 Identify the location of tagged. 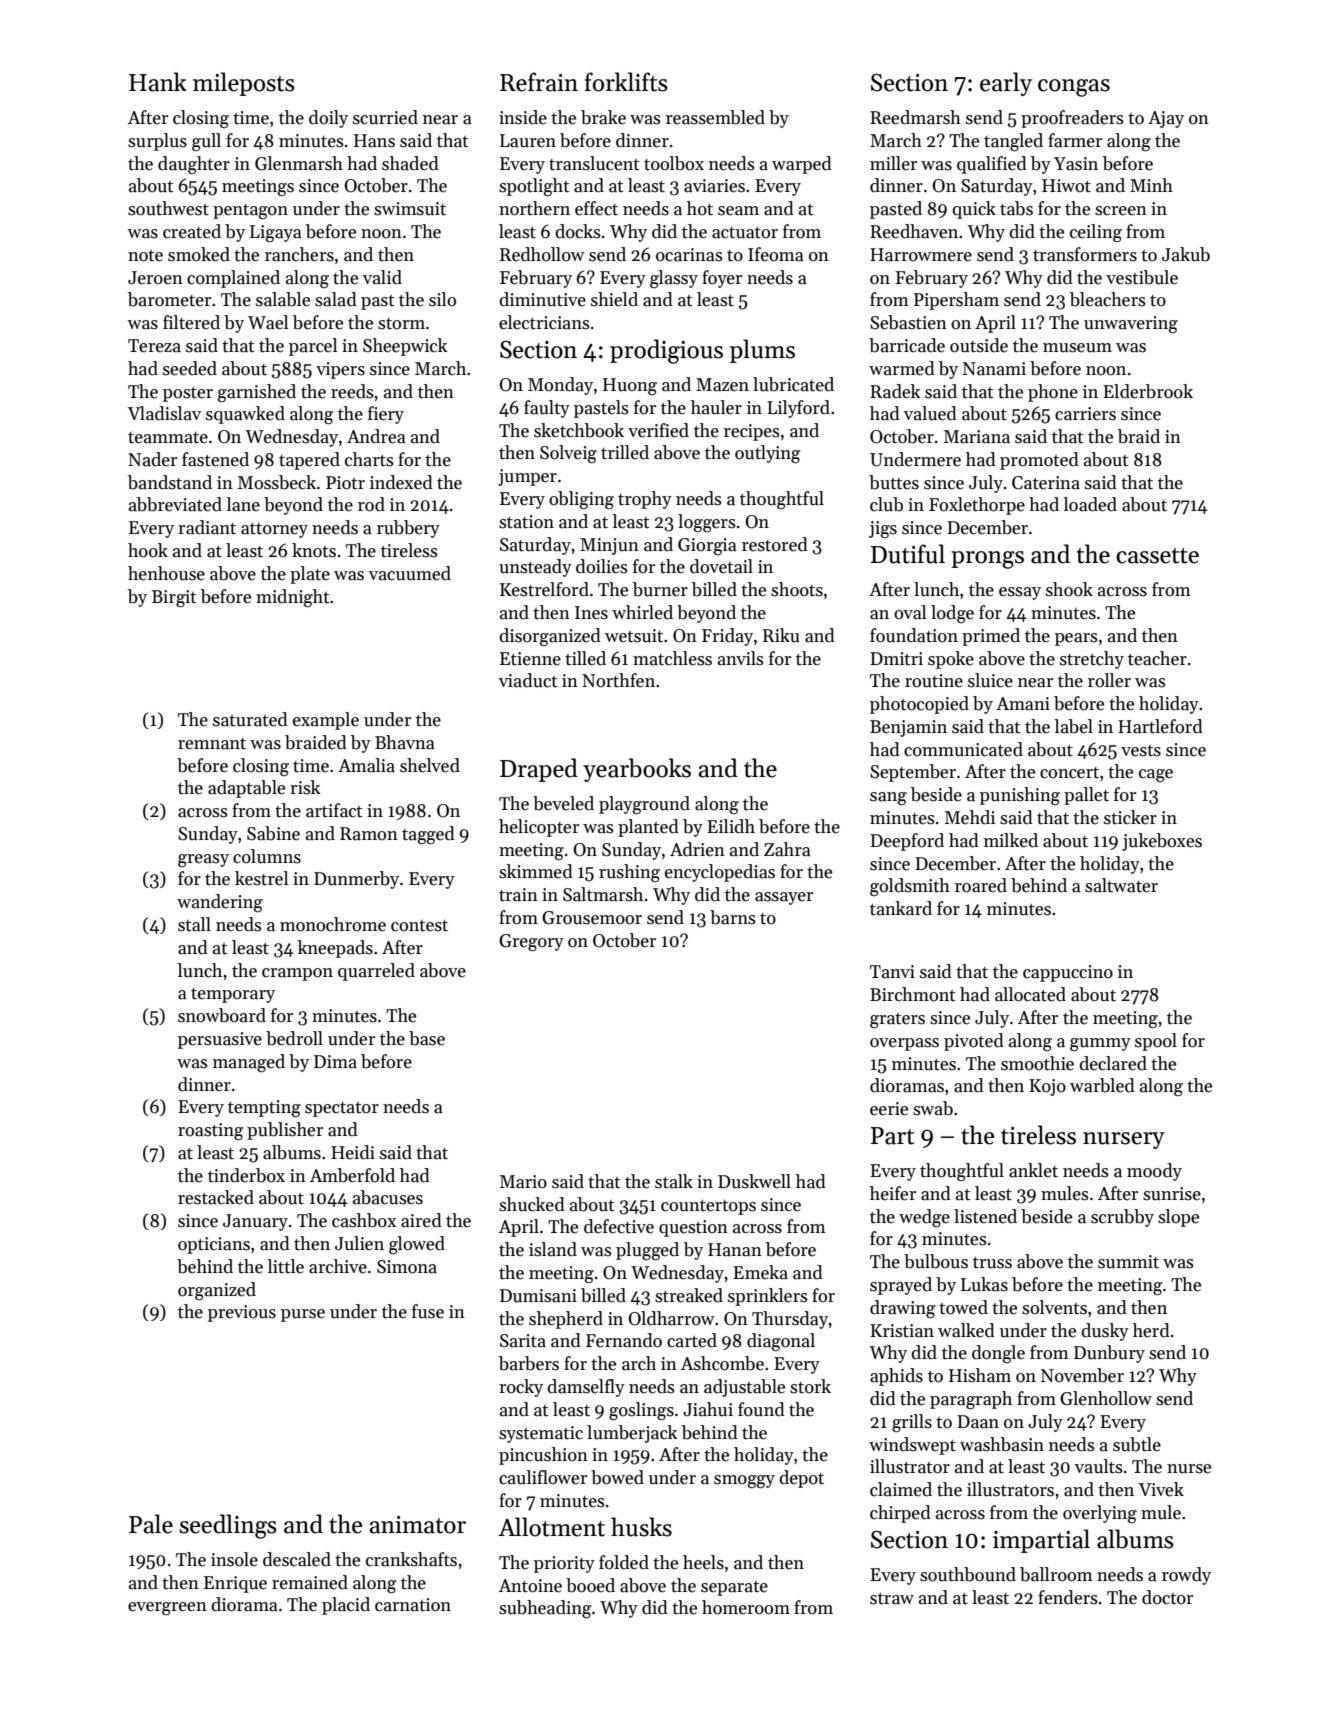
(428, 835).
